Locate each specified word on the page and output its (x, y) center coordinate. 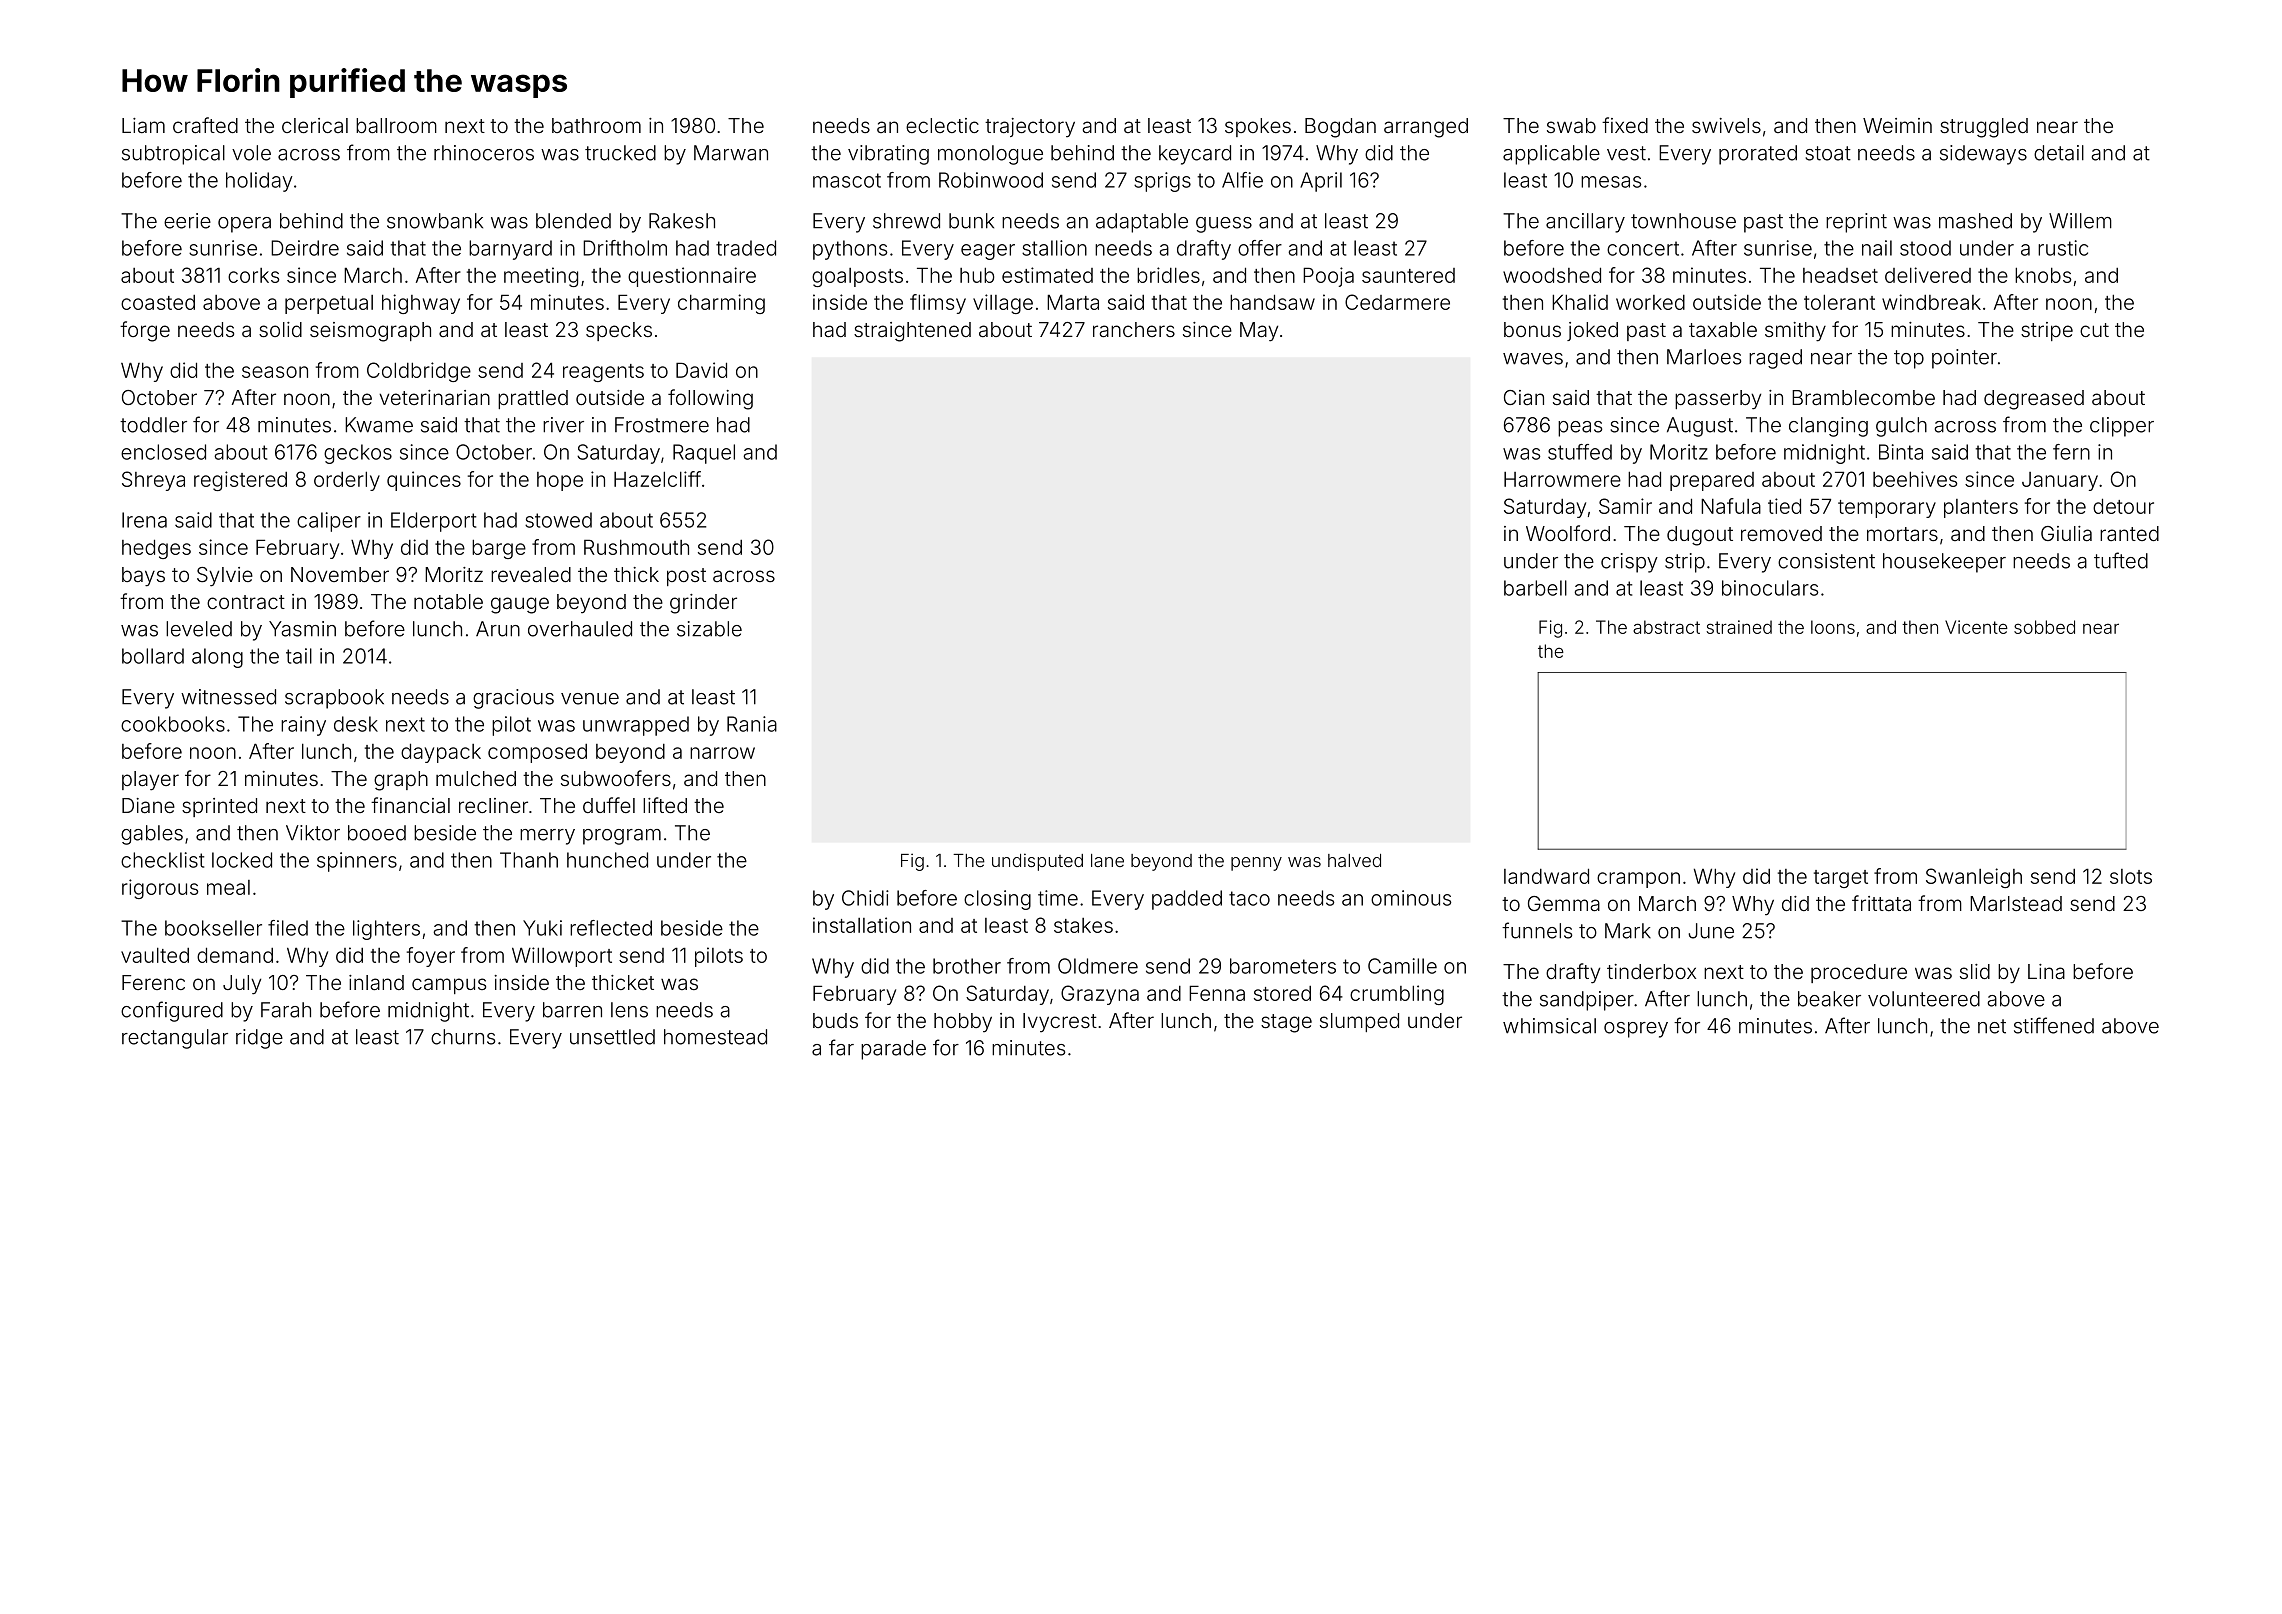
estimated (1047, 275)
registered (240, 481)
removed (1781, 533)
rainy (303, 726)
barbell (1535, 588)
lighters (386, 930)
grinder (703, 604)
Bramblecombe (1863, 397)
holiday (259, 182)
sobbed (2044, 627)
